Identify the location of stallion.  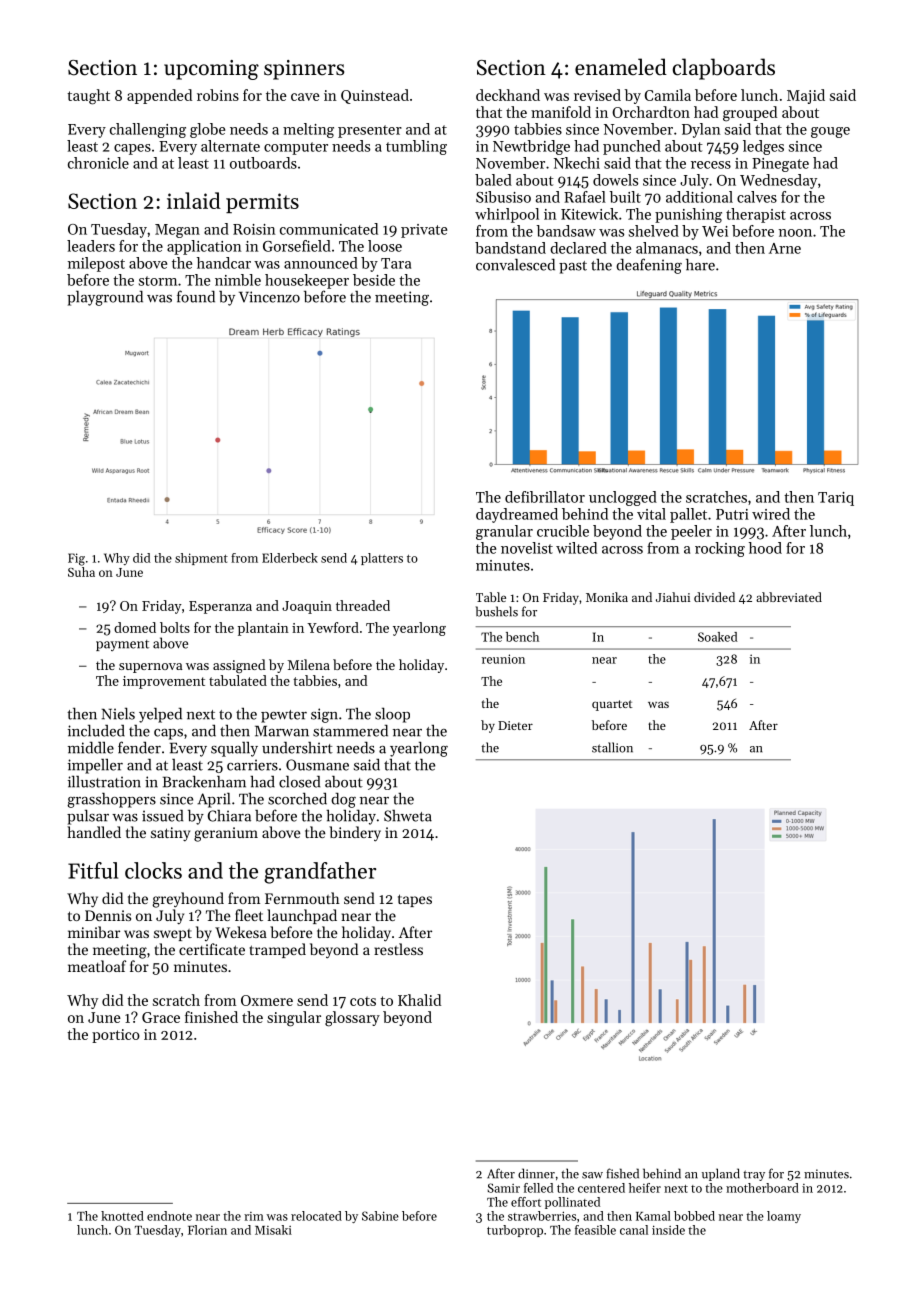
(612, 747).
